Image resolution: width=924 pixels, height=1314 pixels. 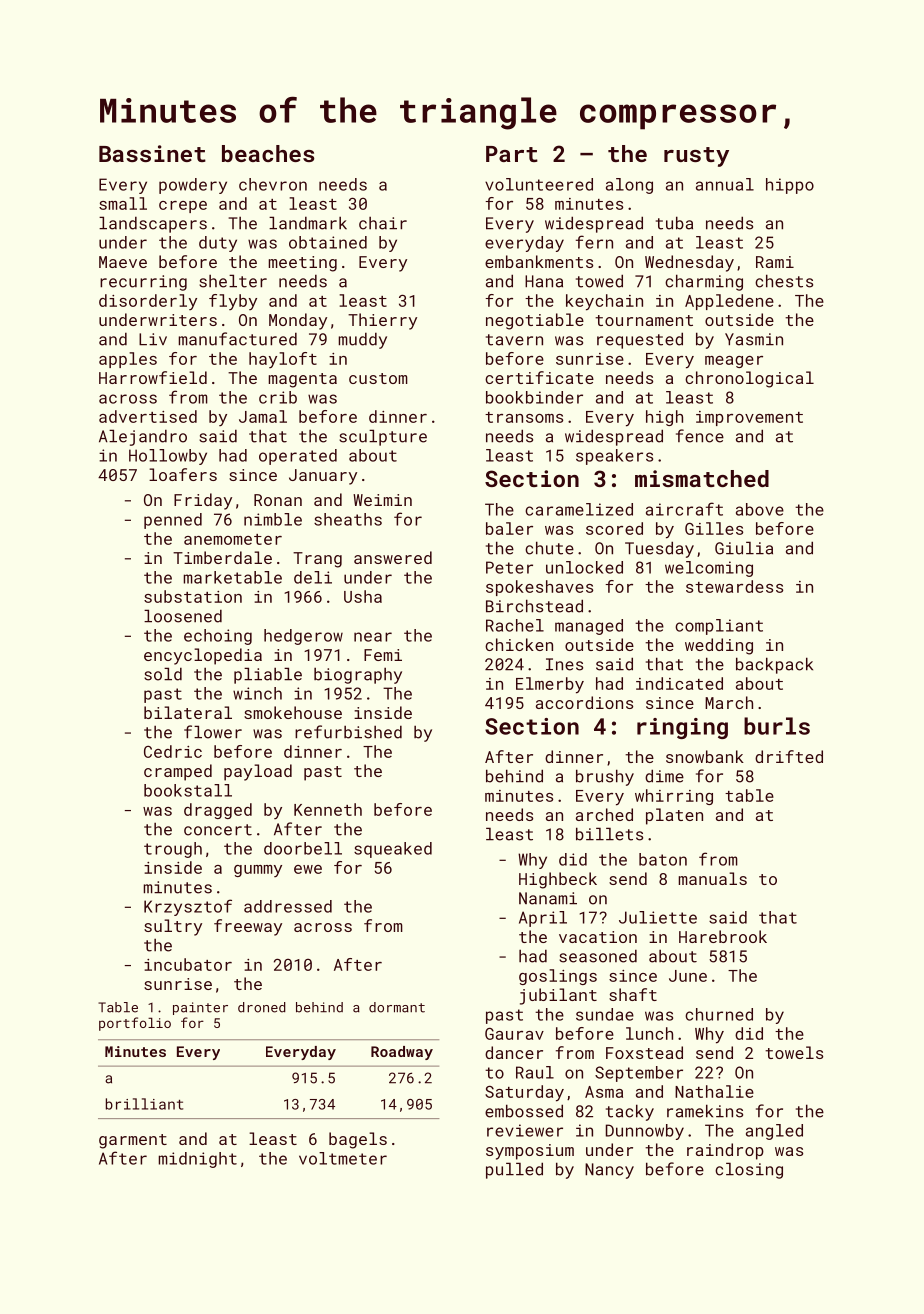 I want to click on squeaked, so click(x=393, y=850).
